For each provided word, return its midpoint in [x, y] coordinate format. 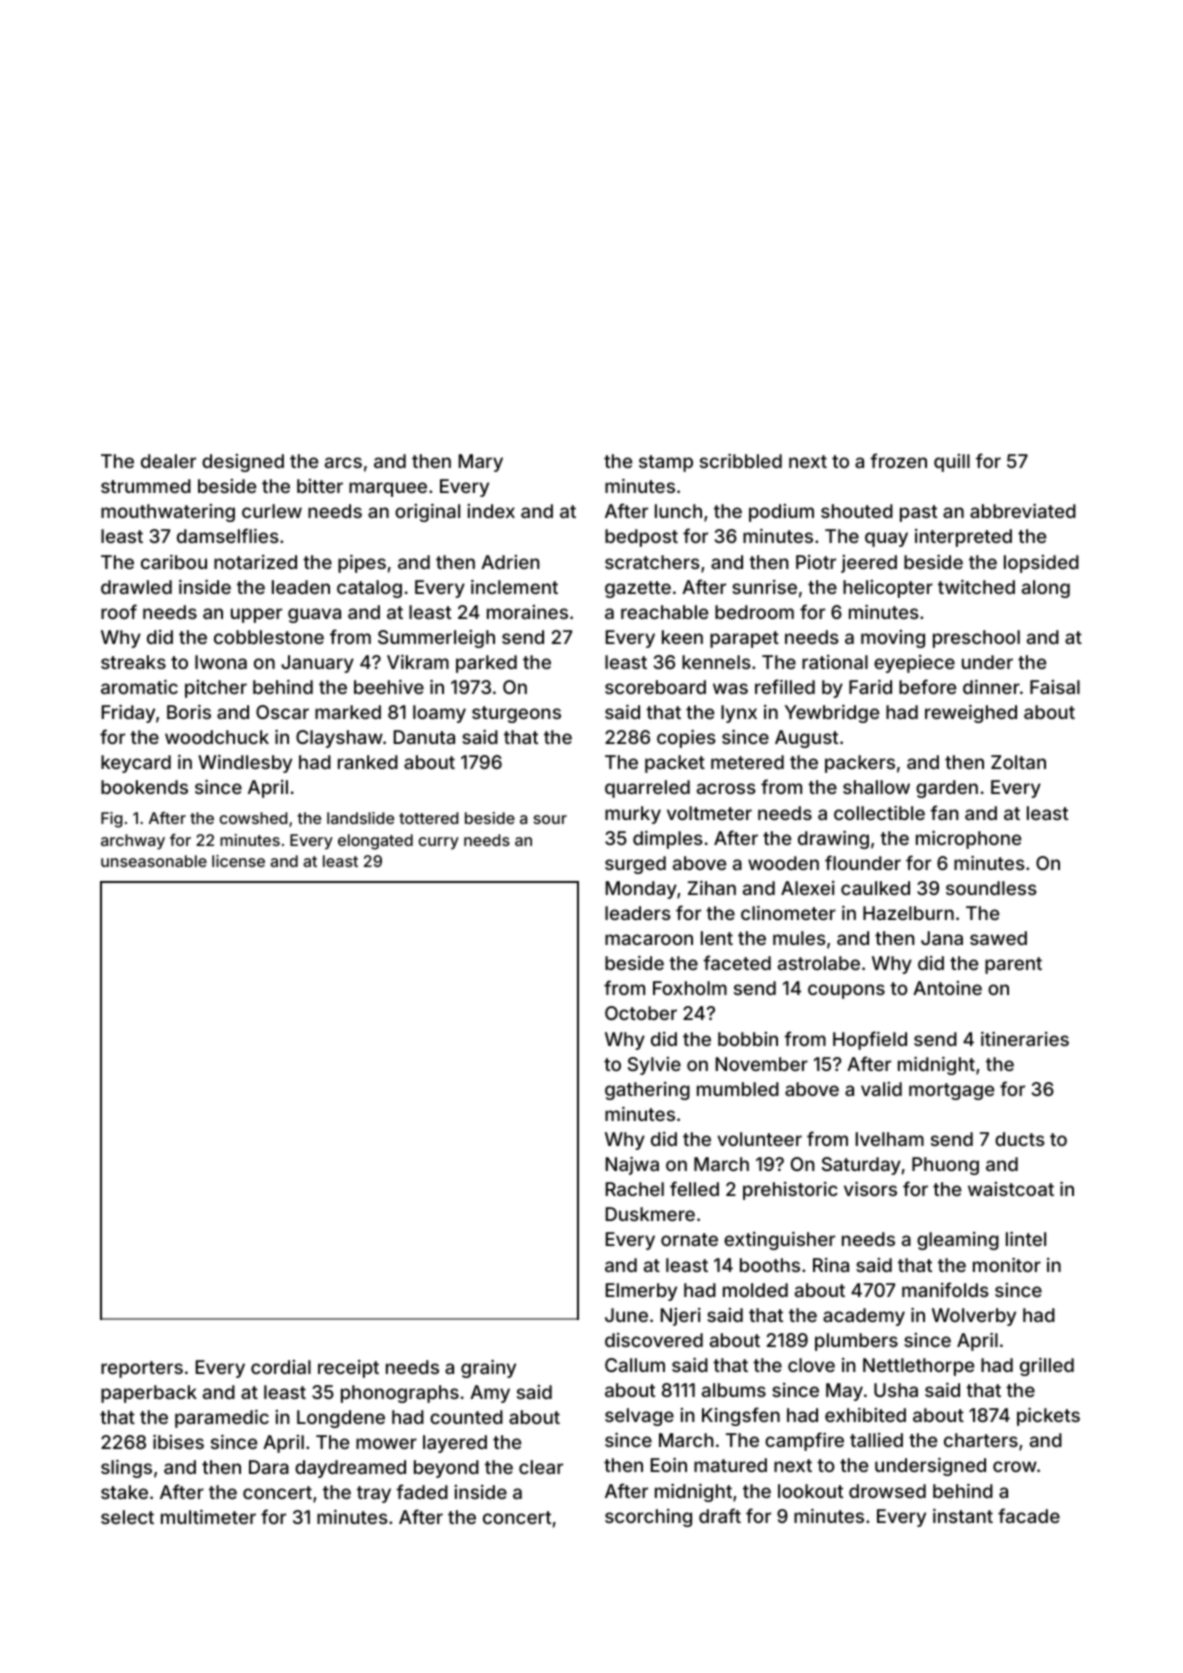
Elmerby [641, 1292]
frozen [898, 460]
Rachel [635, 1189]
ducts [1019, 1139]
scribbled [741, 461]
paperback [149, 1394]
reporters [142, 1369]
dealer [168, 461]
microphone [968, 840]
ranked [368, 762]
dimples [667, 840]
